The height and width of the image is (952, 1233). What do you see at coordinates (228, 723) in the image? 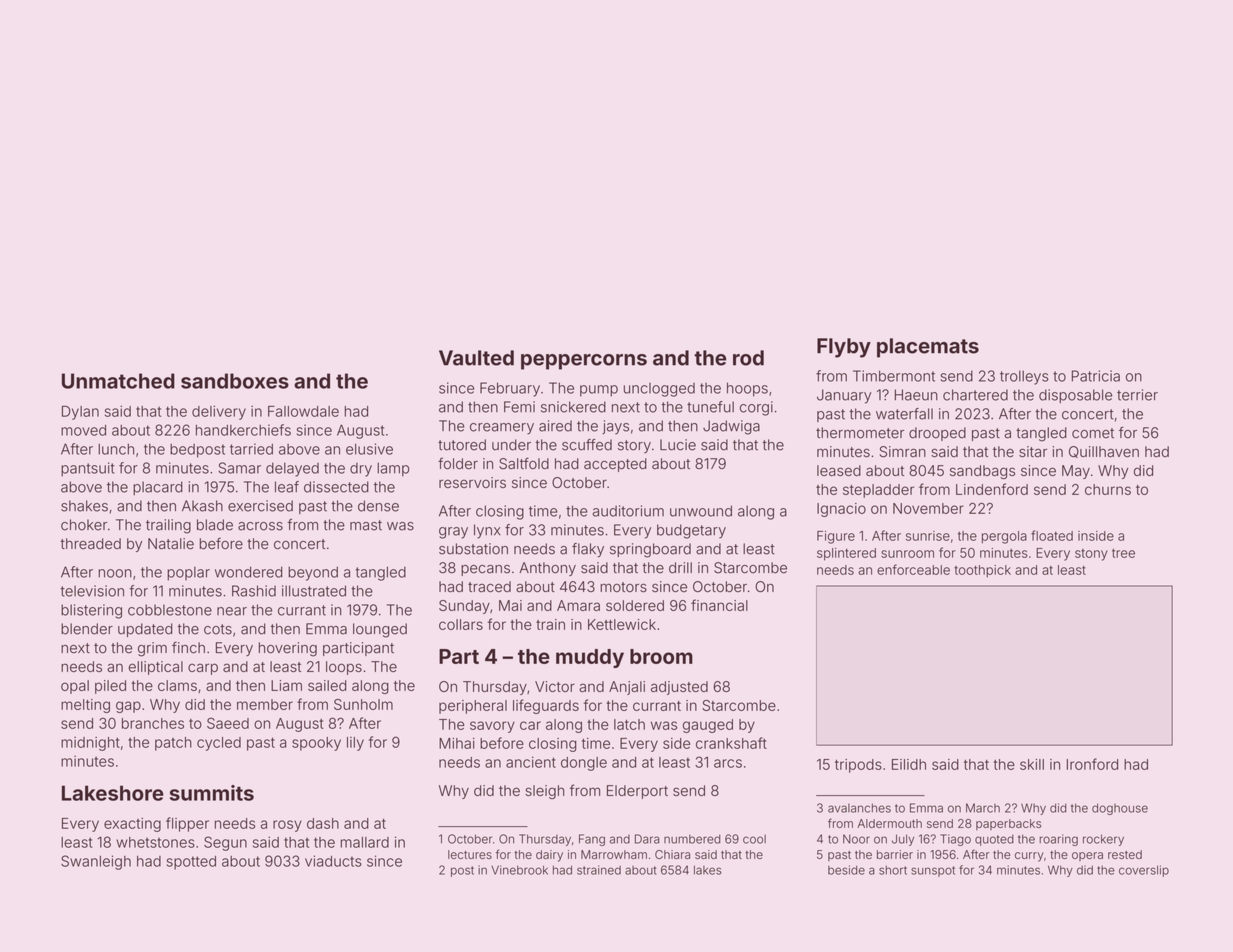
I see `Saeed` at bounding box center [228, 723].
